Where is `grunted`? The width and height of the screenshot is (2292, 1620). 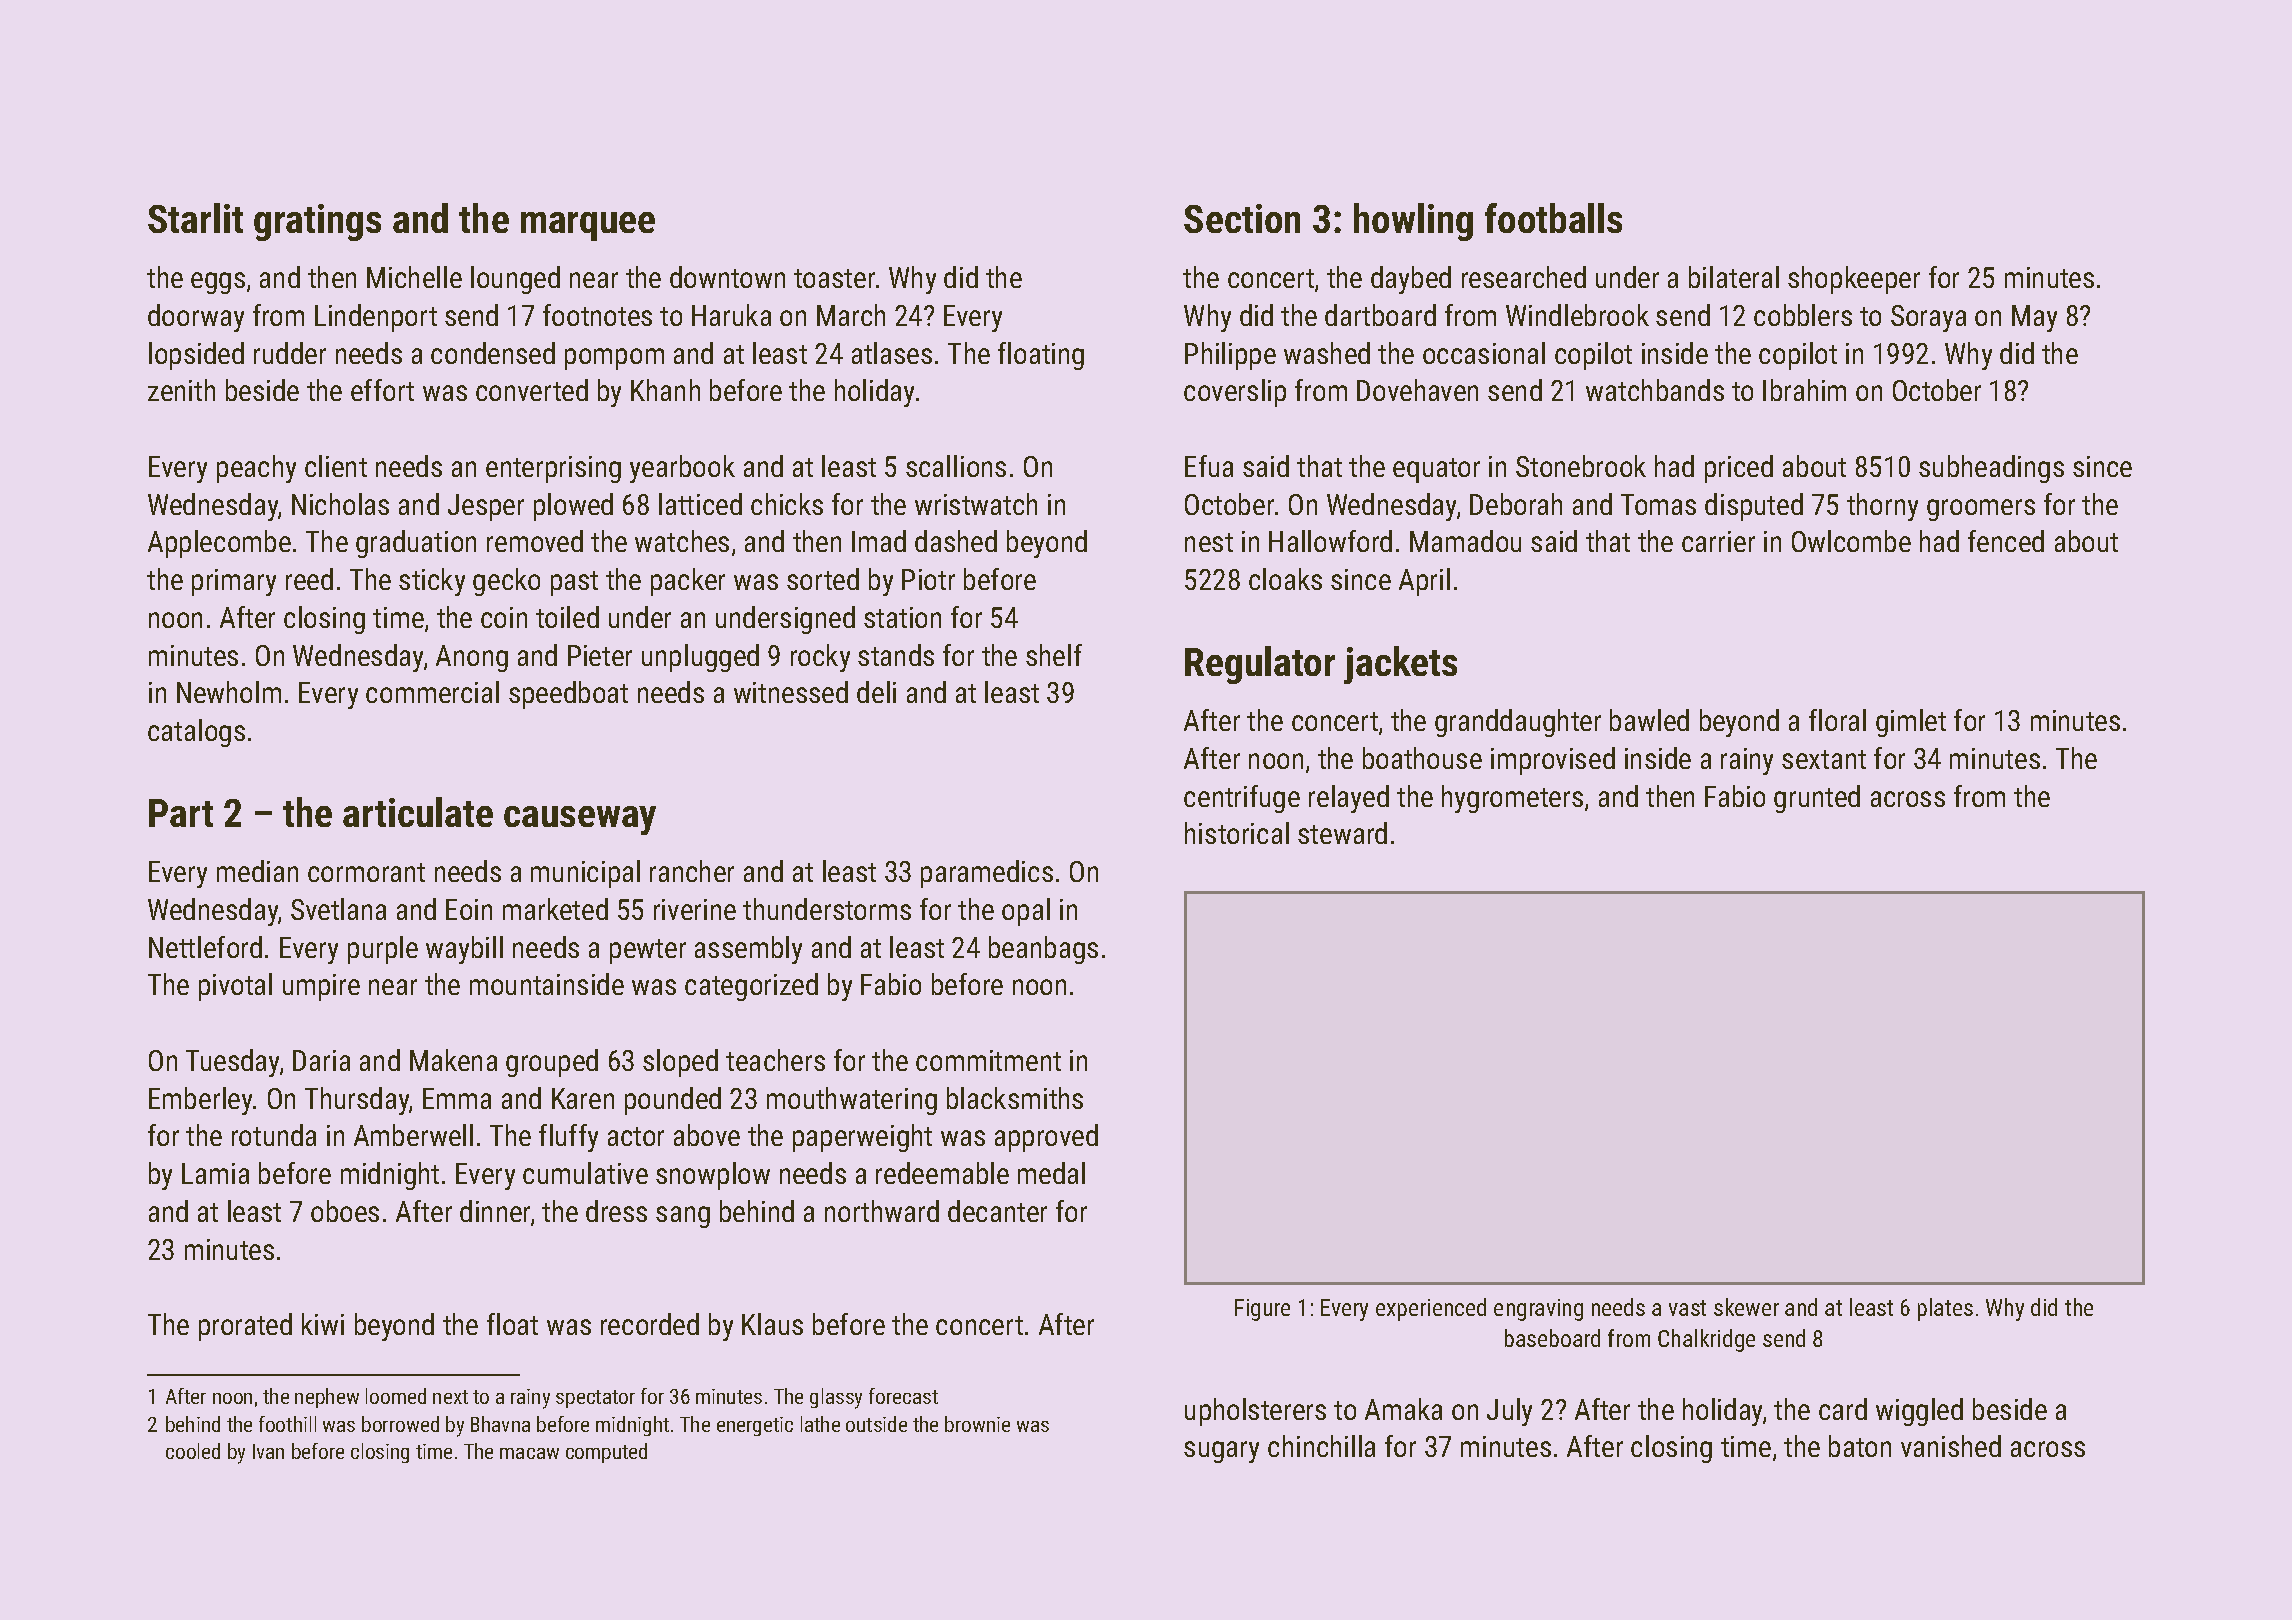 grunted is located at coordinates (1817, 799).
